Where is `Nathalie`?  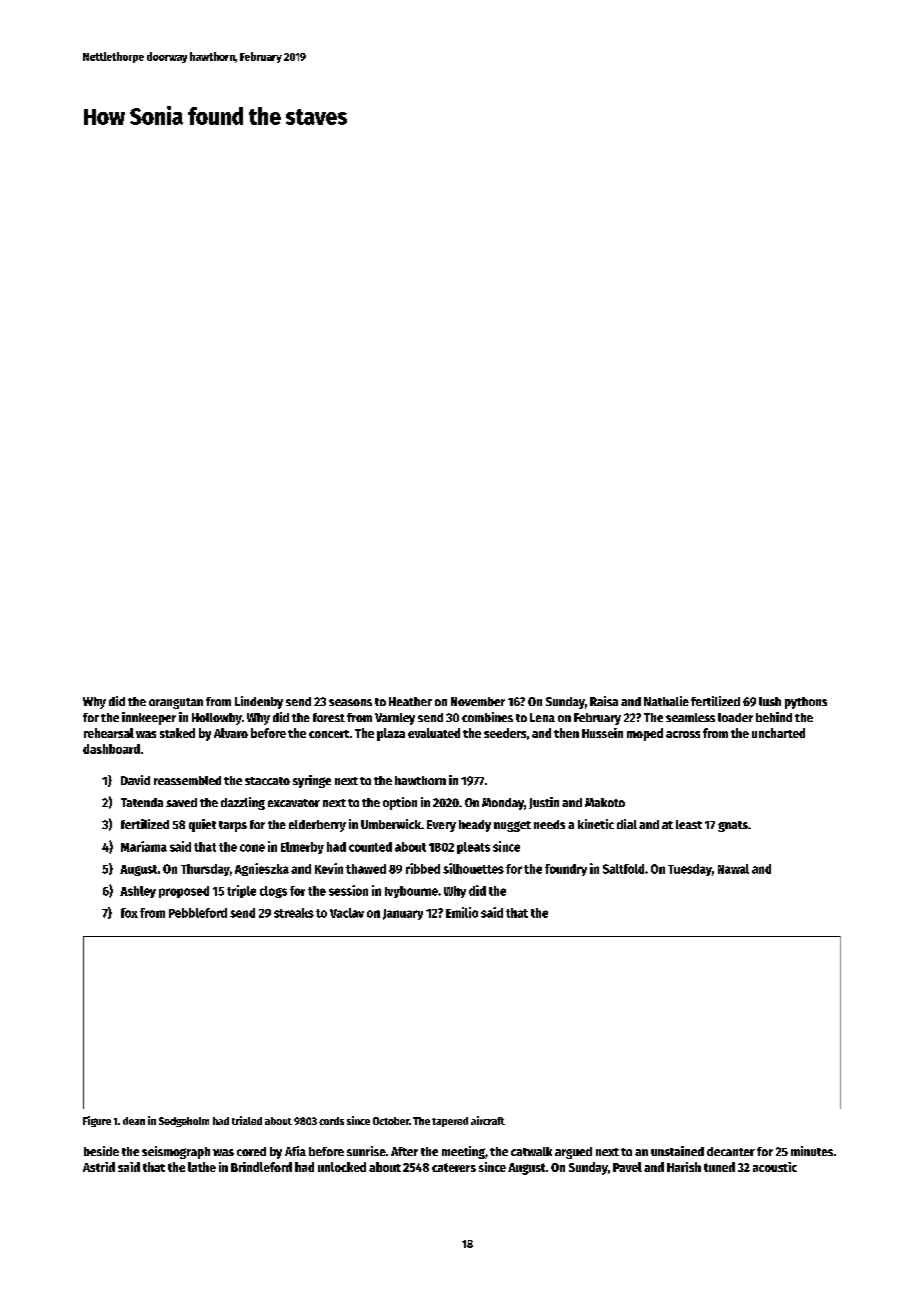
Nathalie is located at coordinates (666, 701).
